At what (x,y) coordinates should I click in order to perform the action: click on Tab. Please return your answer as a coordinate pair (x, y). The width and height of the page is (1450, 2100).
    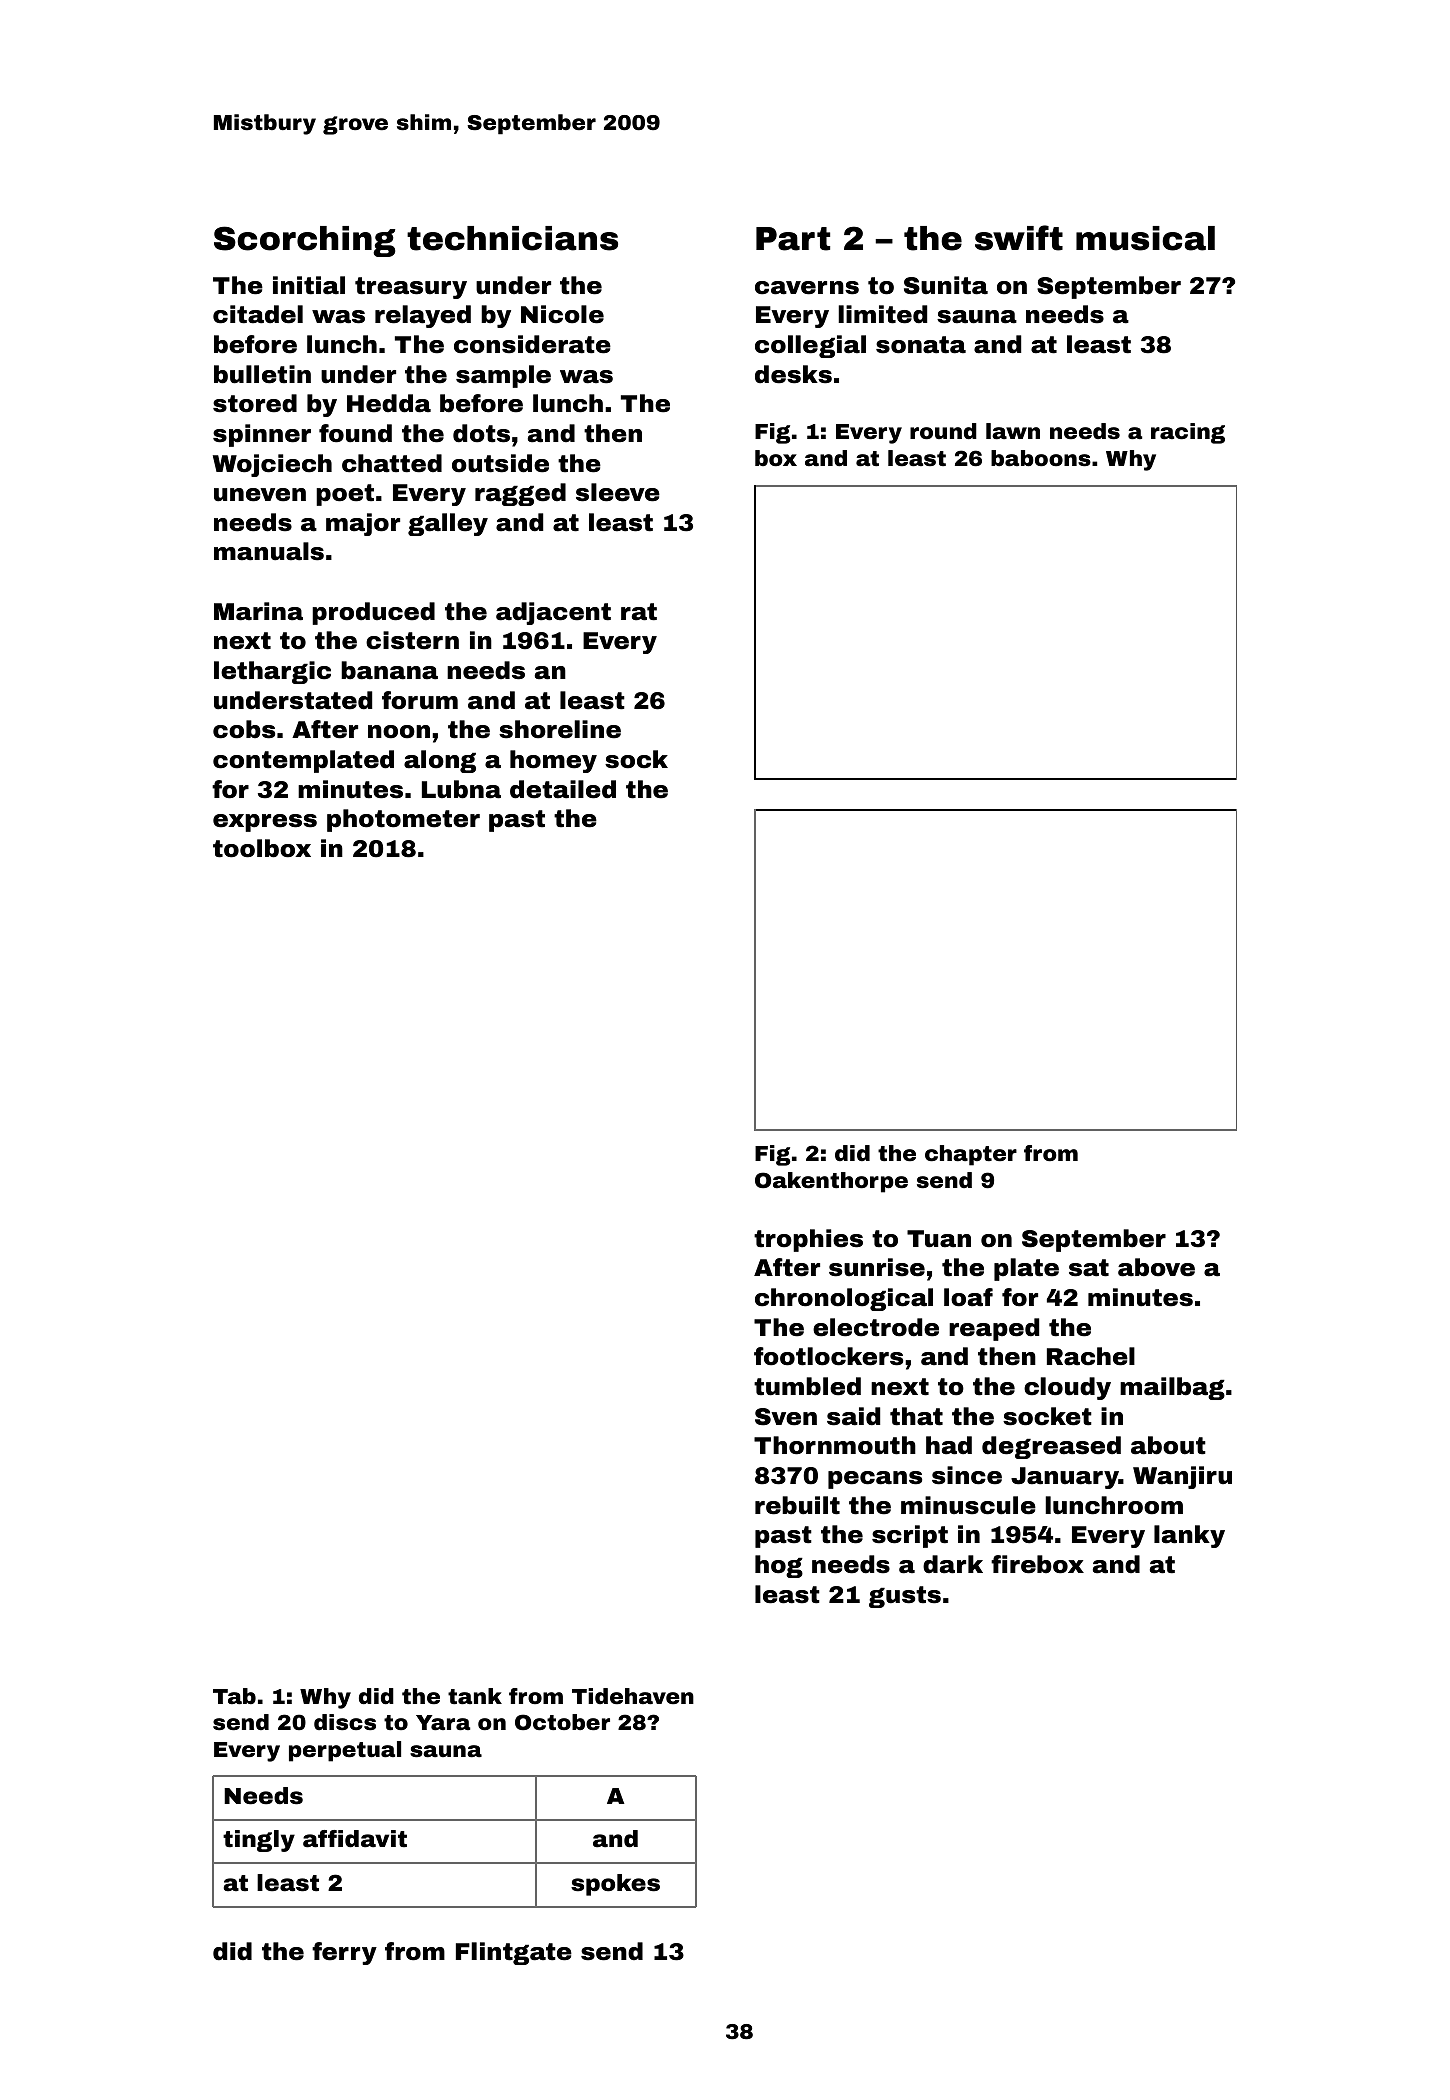
    Looking at the image, I should click on (234, 1696).
